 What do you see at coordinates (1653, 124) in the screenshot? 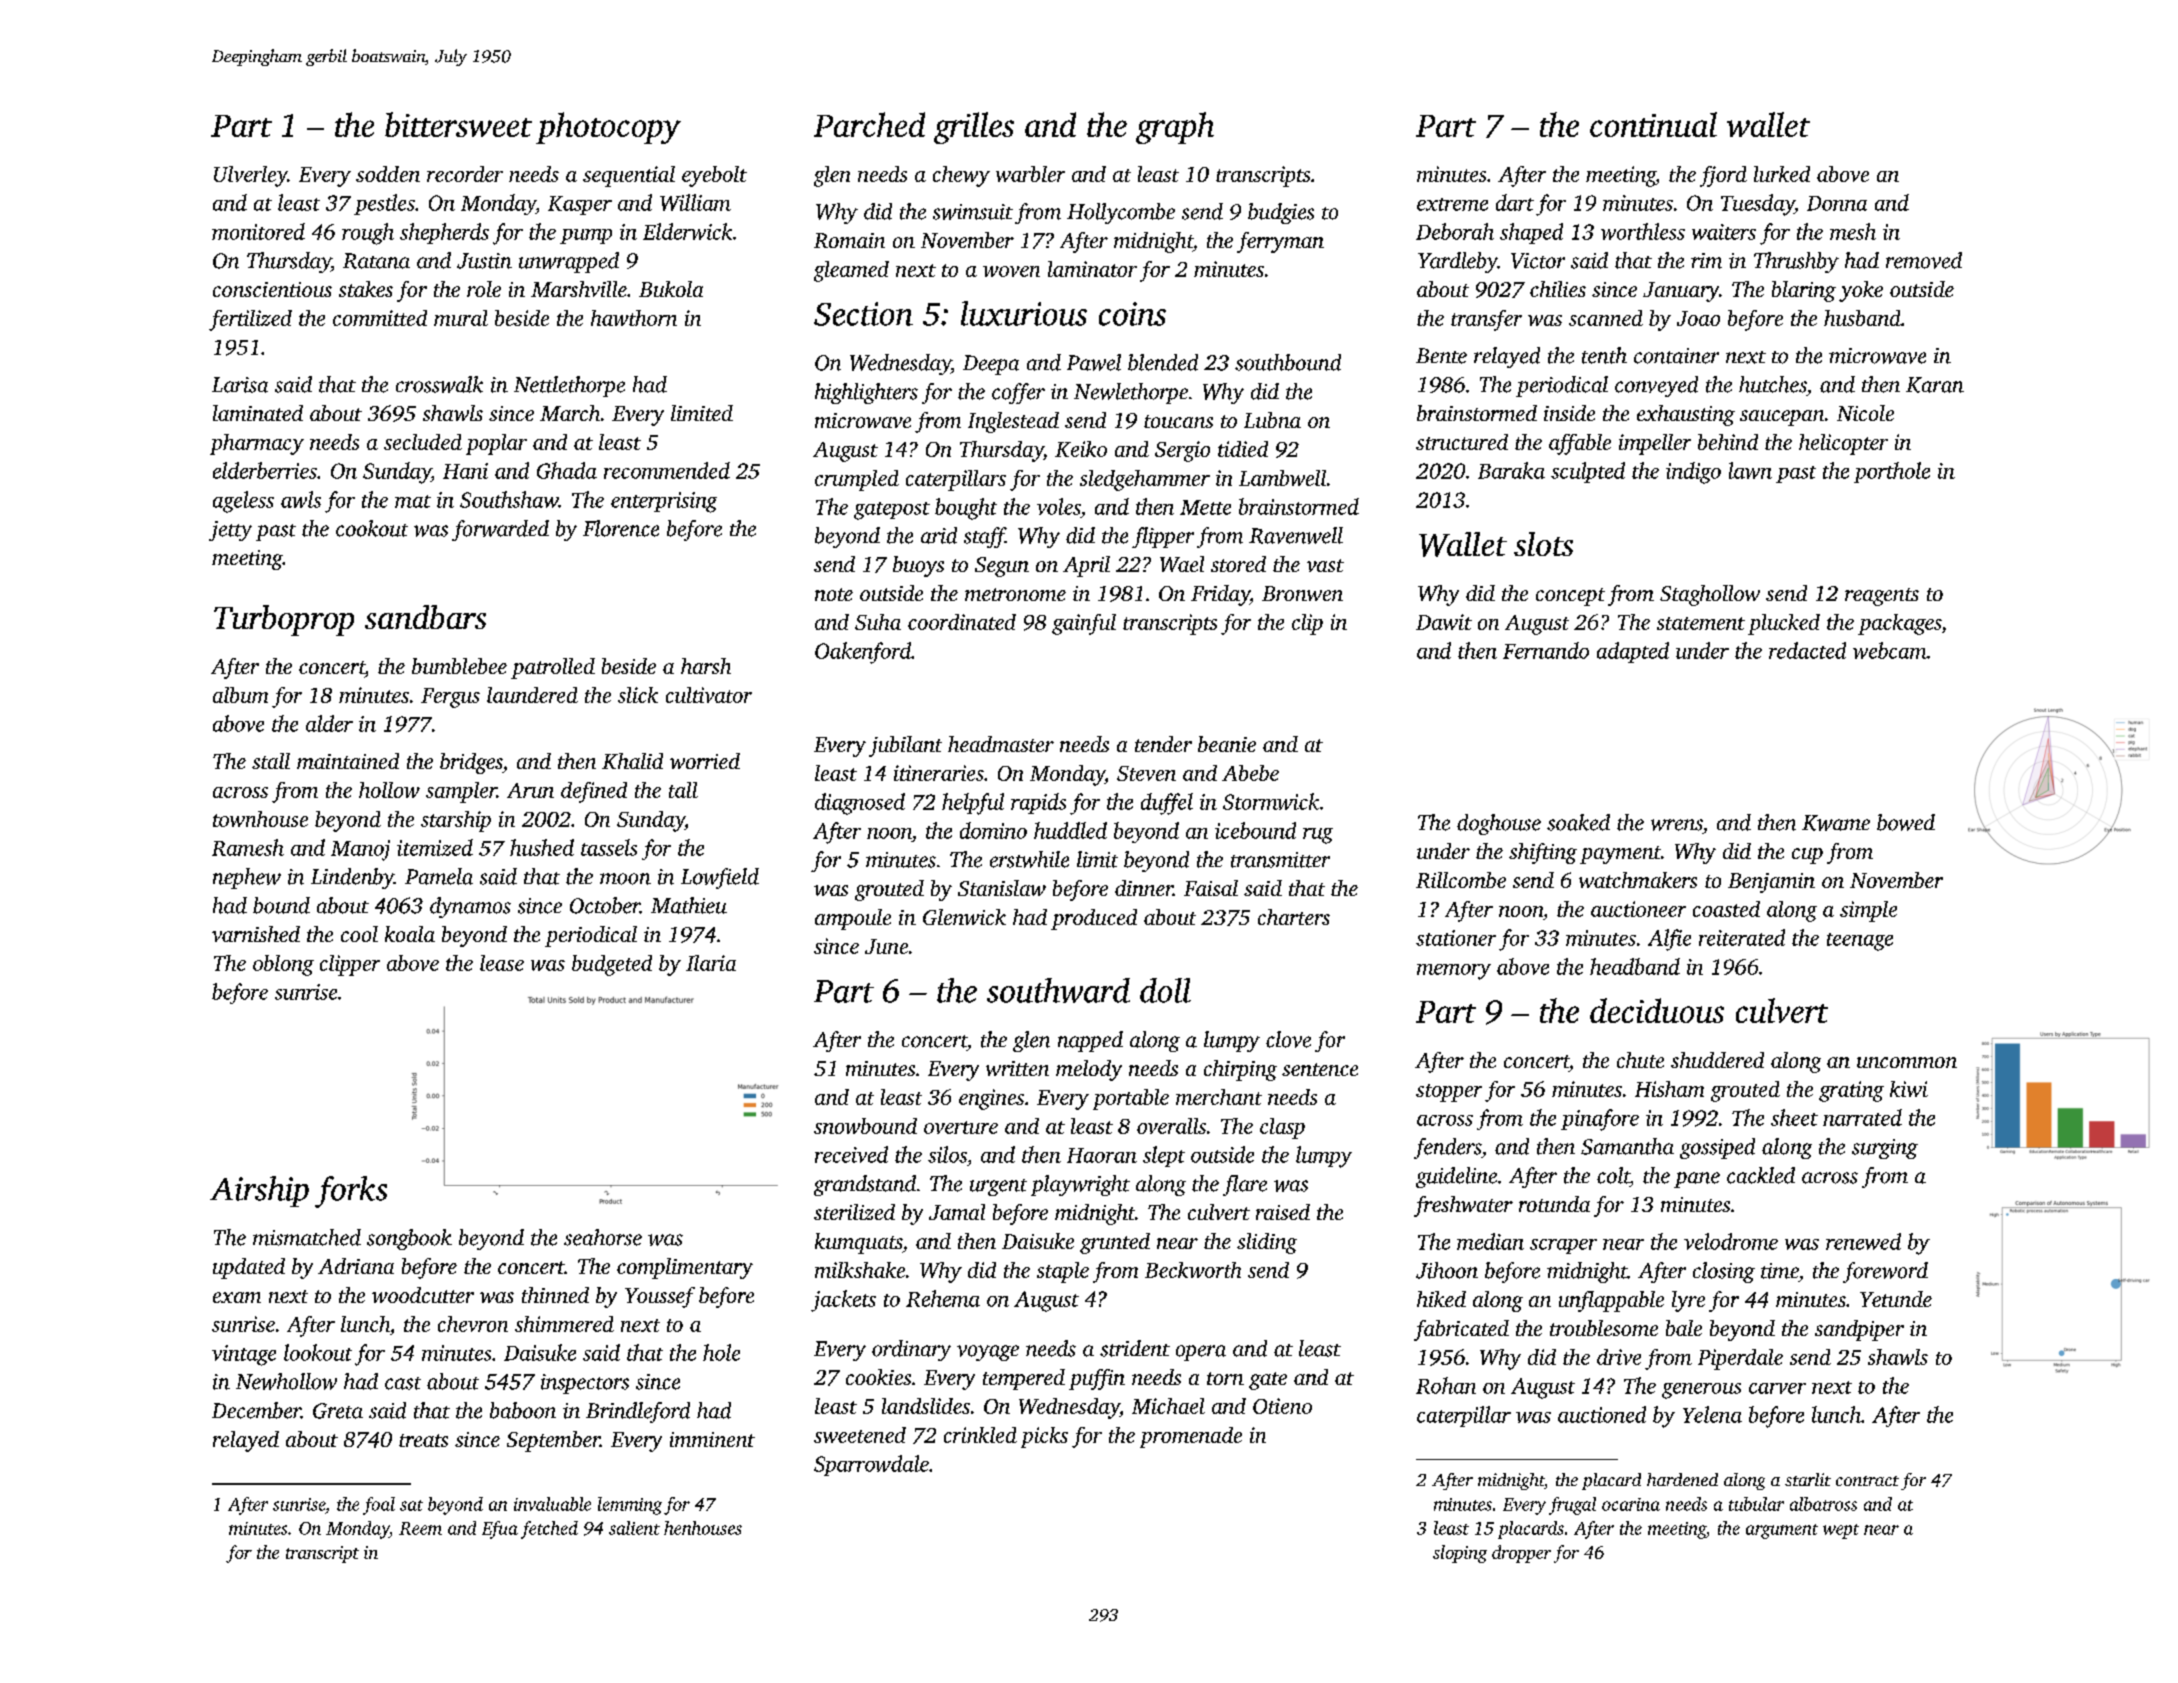
I see `continual` at bounding box center [1653, 124].
